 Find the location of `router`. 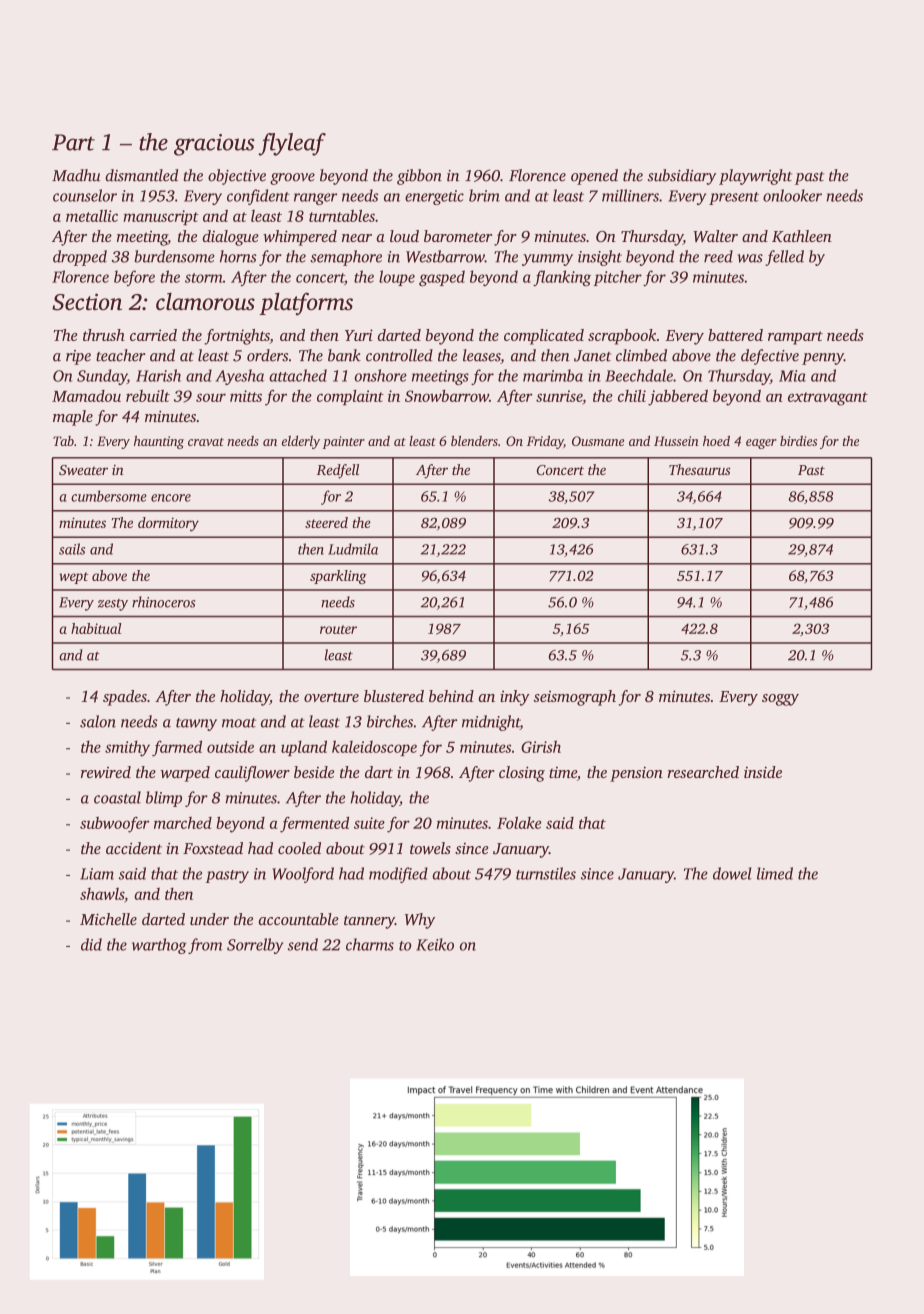

router is located at coordinates (338, 629).
